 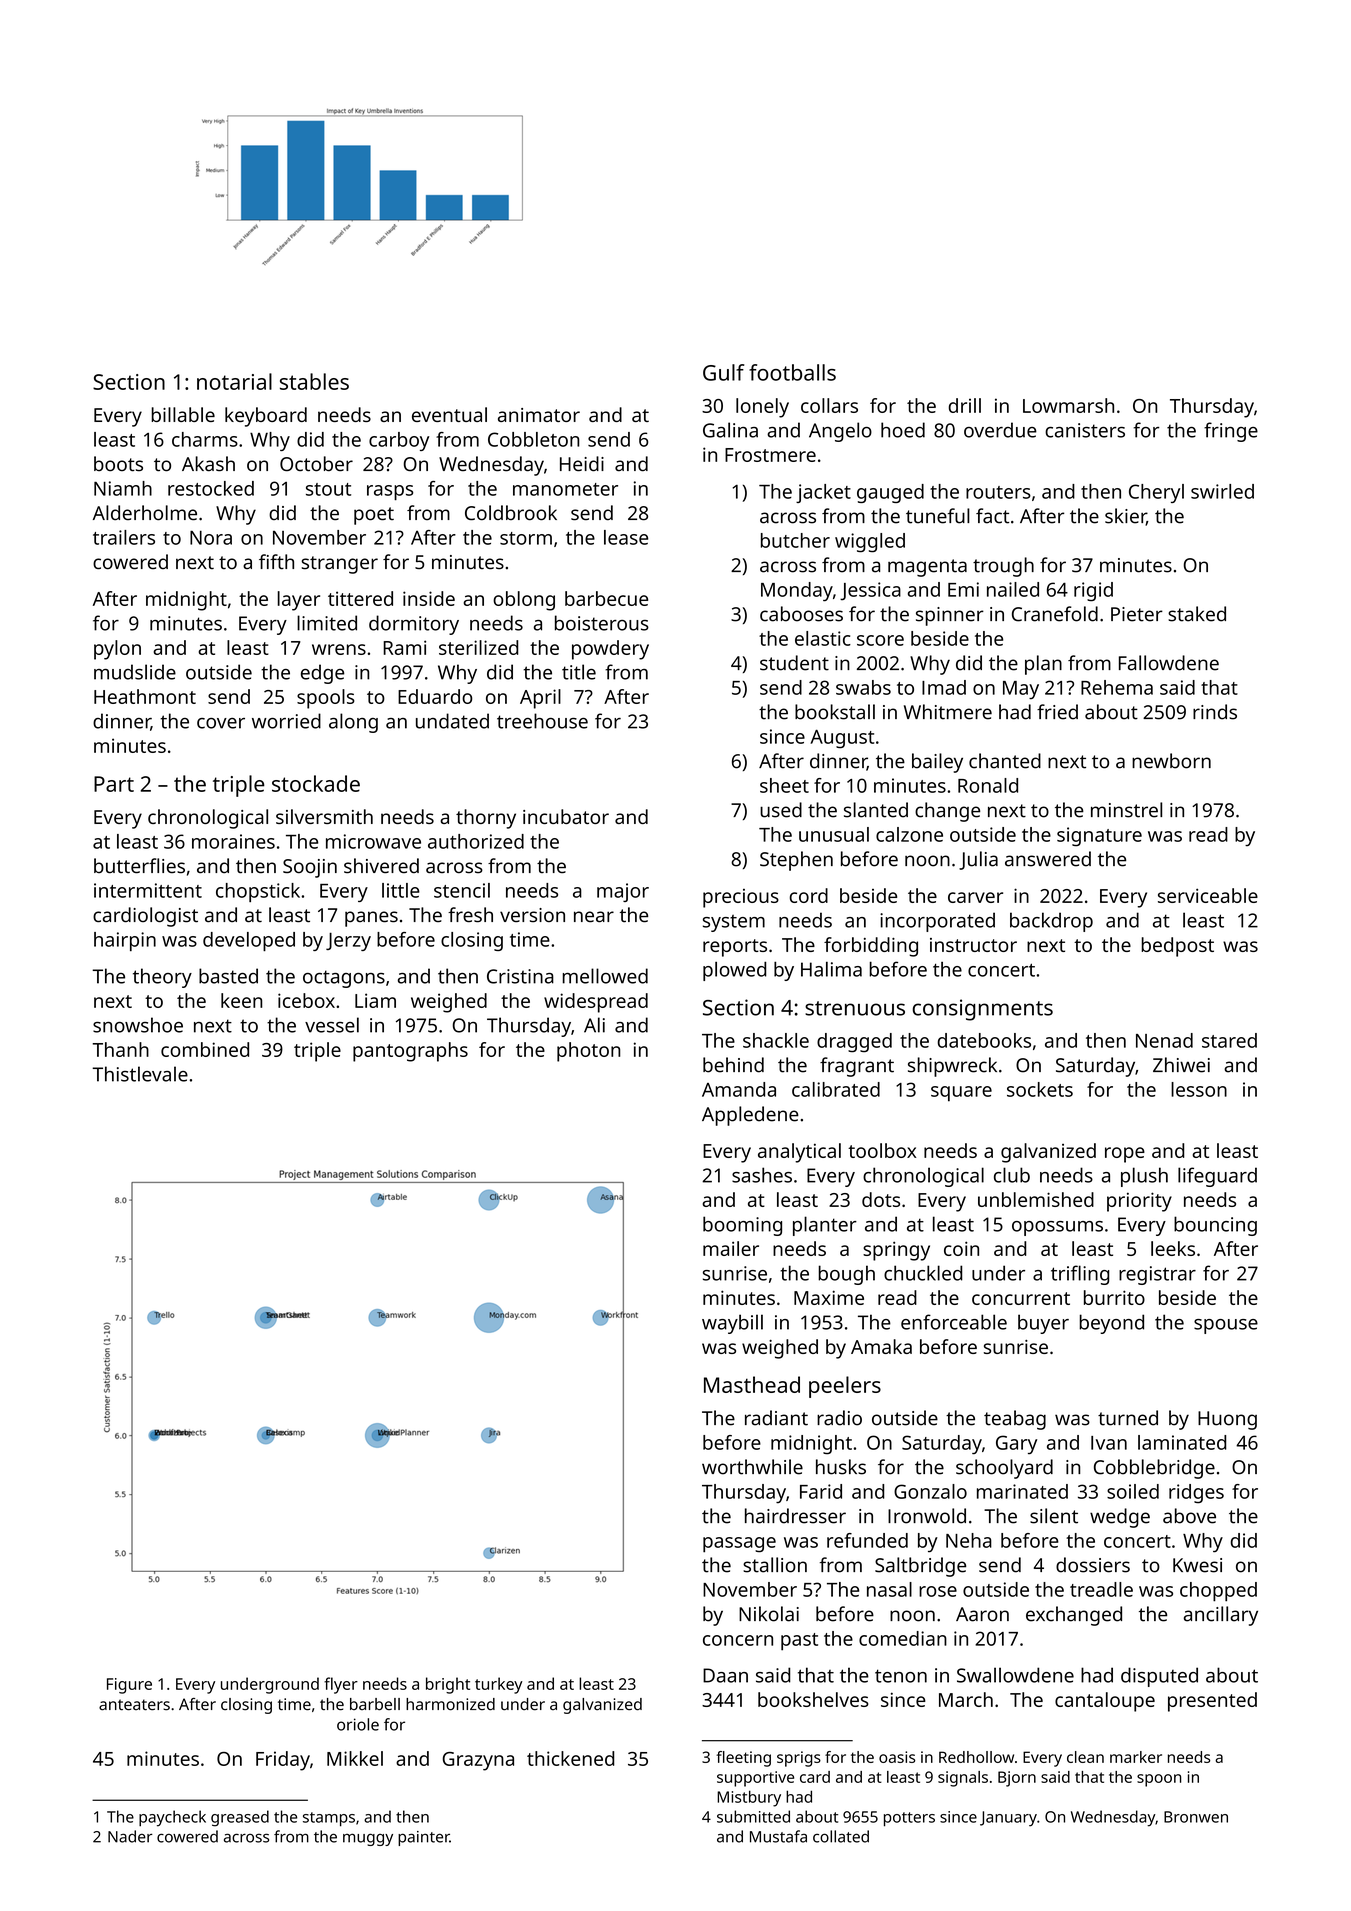 I want to click on minstrel, so click(x=1126, y=810).
